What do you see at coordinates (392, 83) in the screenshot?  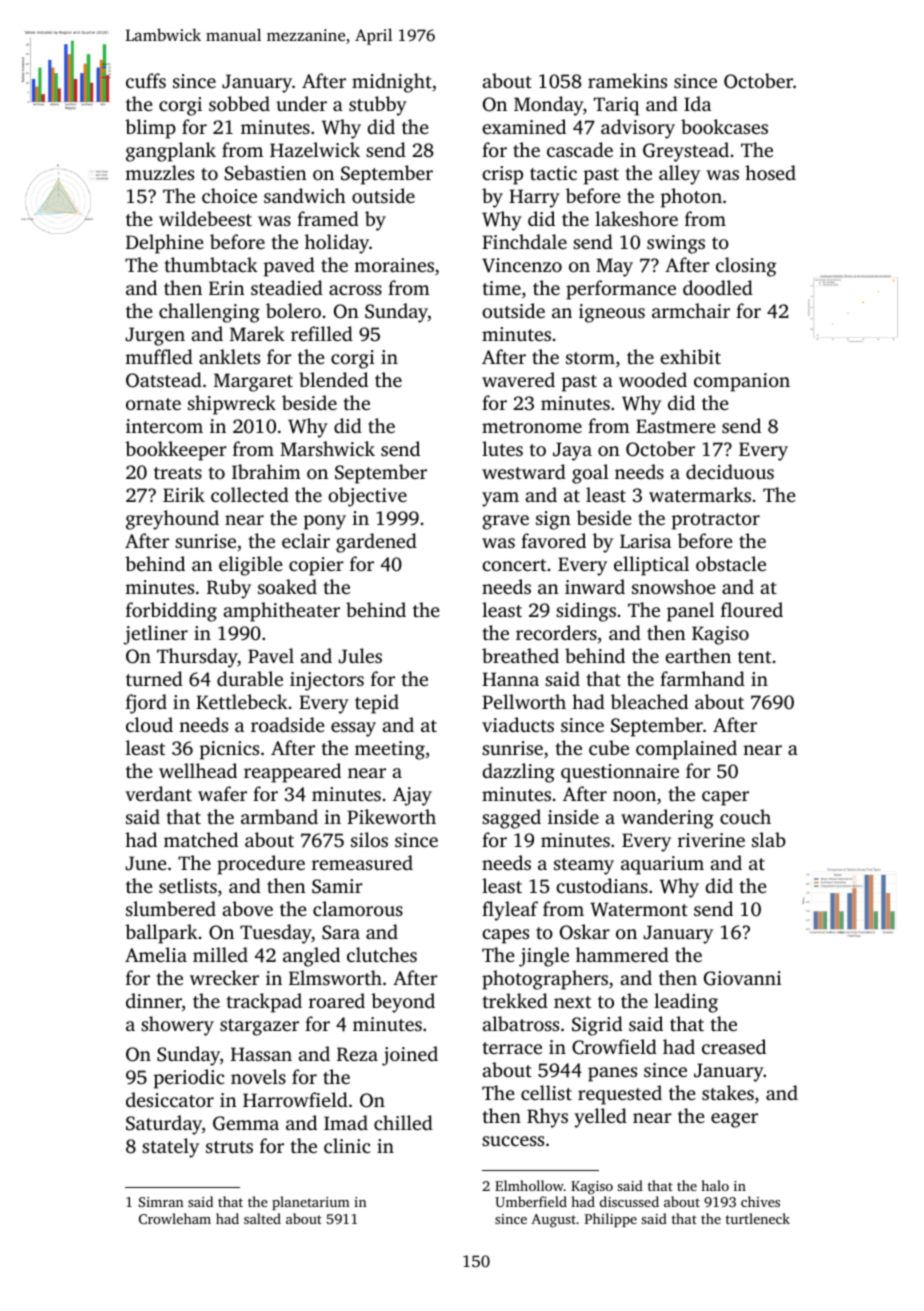 I see `midnight` at bounding box center [392, 83].
